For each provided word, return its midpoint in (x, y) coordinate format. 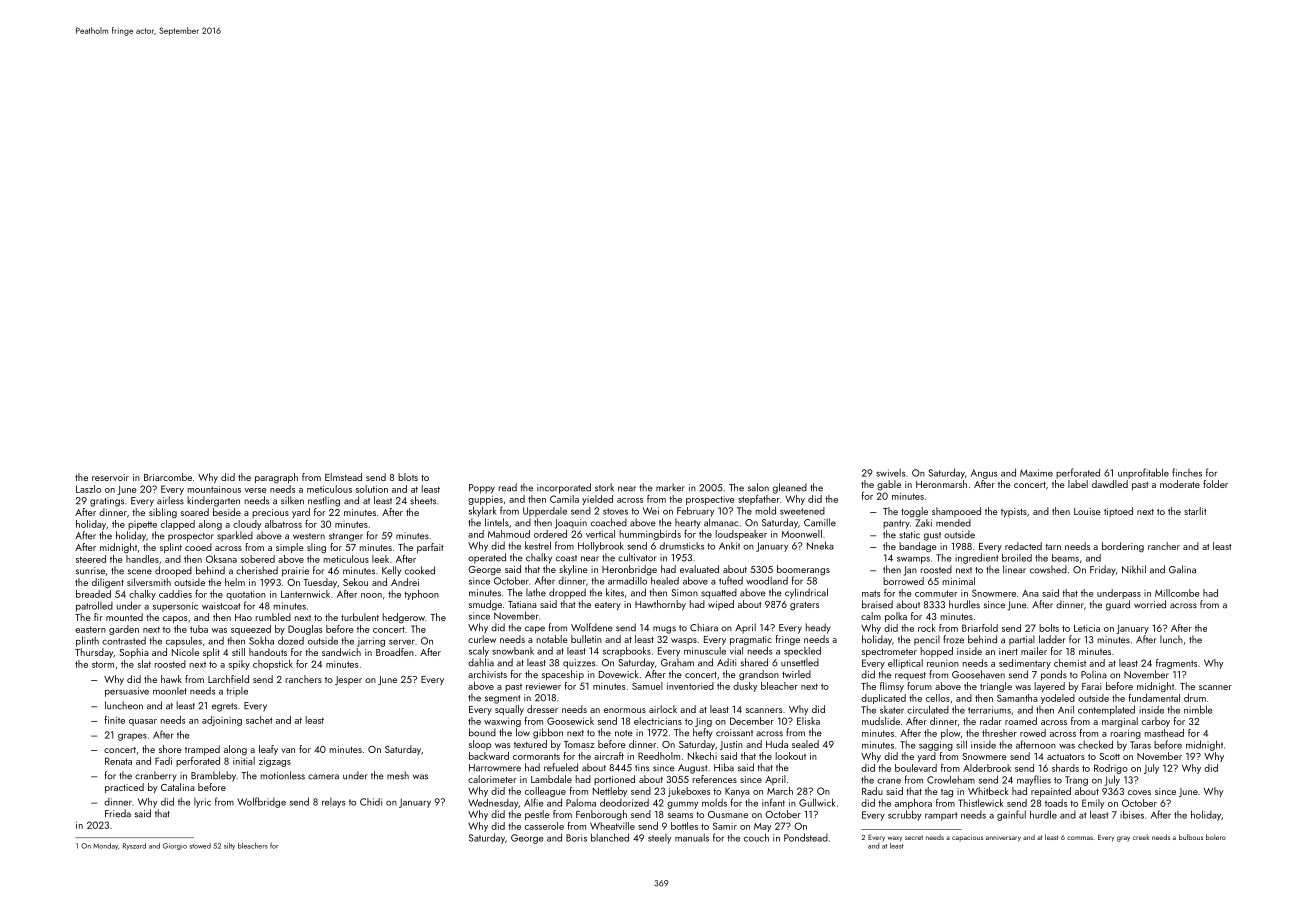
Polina (1094, 674)
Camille (820, 522)
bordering (1123, 547)
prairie (295, 572)
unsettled (800, 662)
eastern (90, 629)
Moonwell (802, 534)
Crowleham (951, 779)
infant (773, 802)
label (1078, 484)
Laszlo (88, 489)
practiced (124, 788)
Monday (105, 846)
